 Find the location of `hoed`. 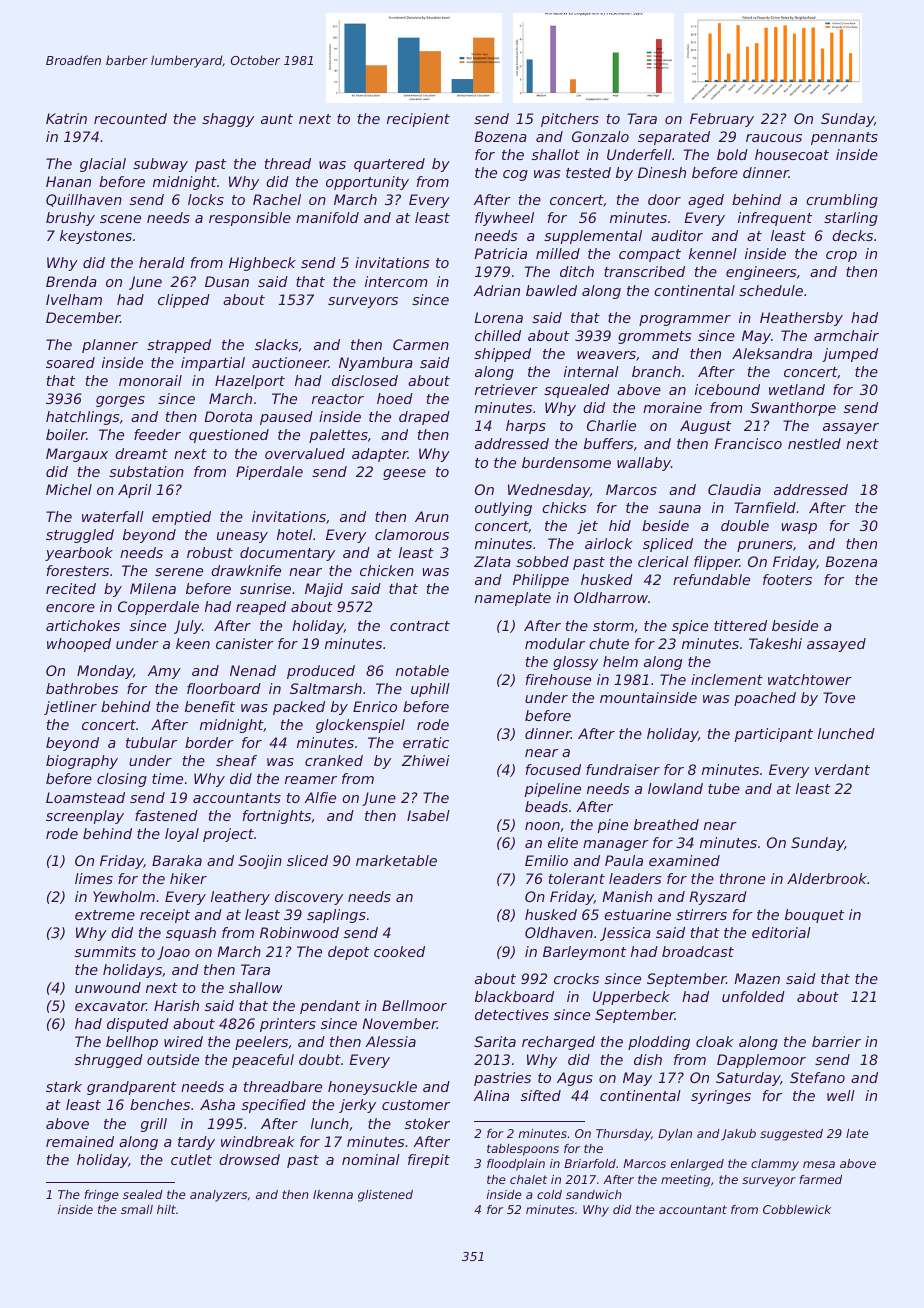

hoed is located at coordinates (395, 398).
